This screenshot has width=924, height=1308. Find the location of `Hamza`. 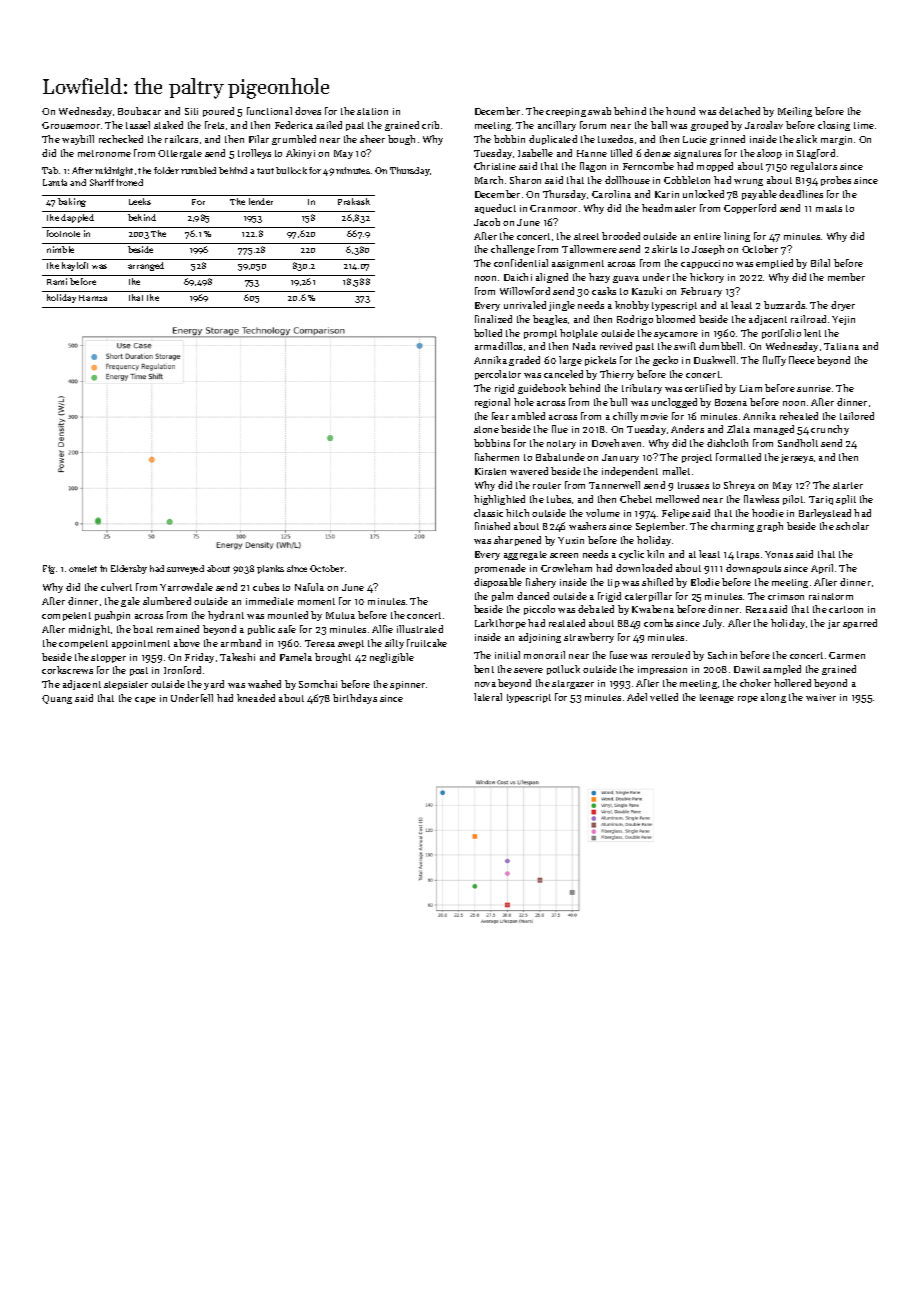

Hamza is located at coordinates (93, 298).
